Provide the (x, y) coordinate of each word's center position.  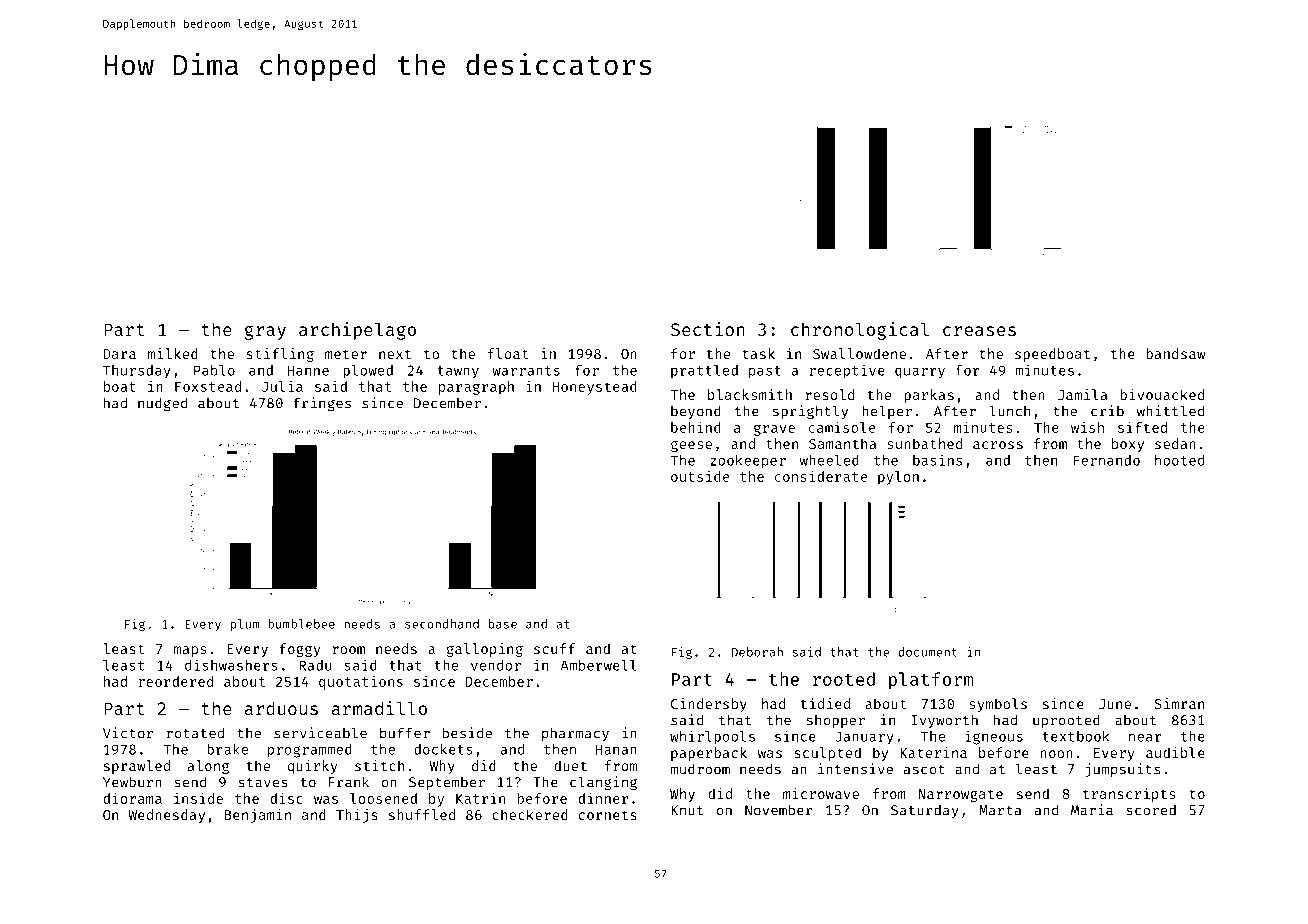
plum (245, 625)
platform (931, 681)
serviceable (320, 733)
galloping (485, 650)
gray (265, 332)
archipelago (357, 331)
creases (979, 331)
